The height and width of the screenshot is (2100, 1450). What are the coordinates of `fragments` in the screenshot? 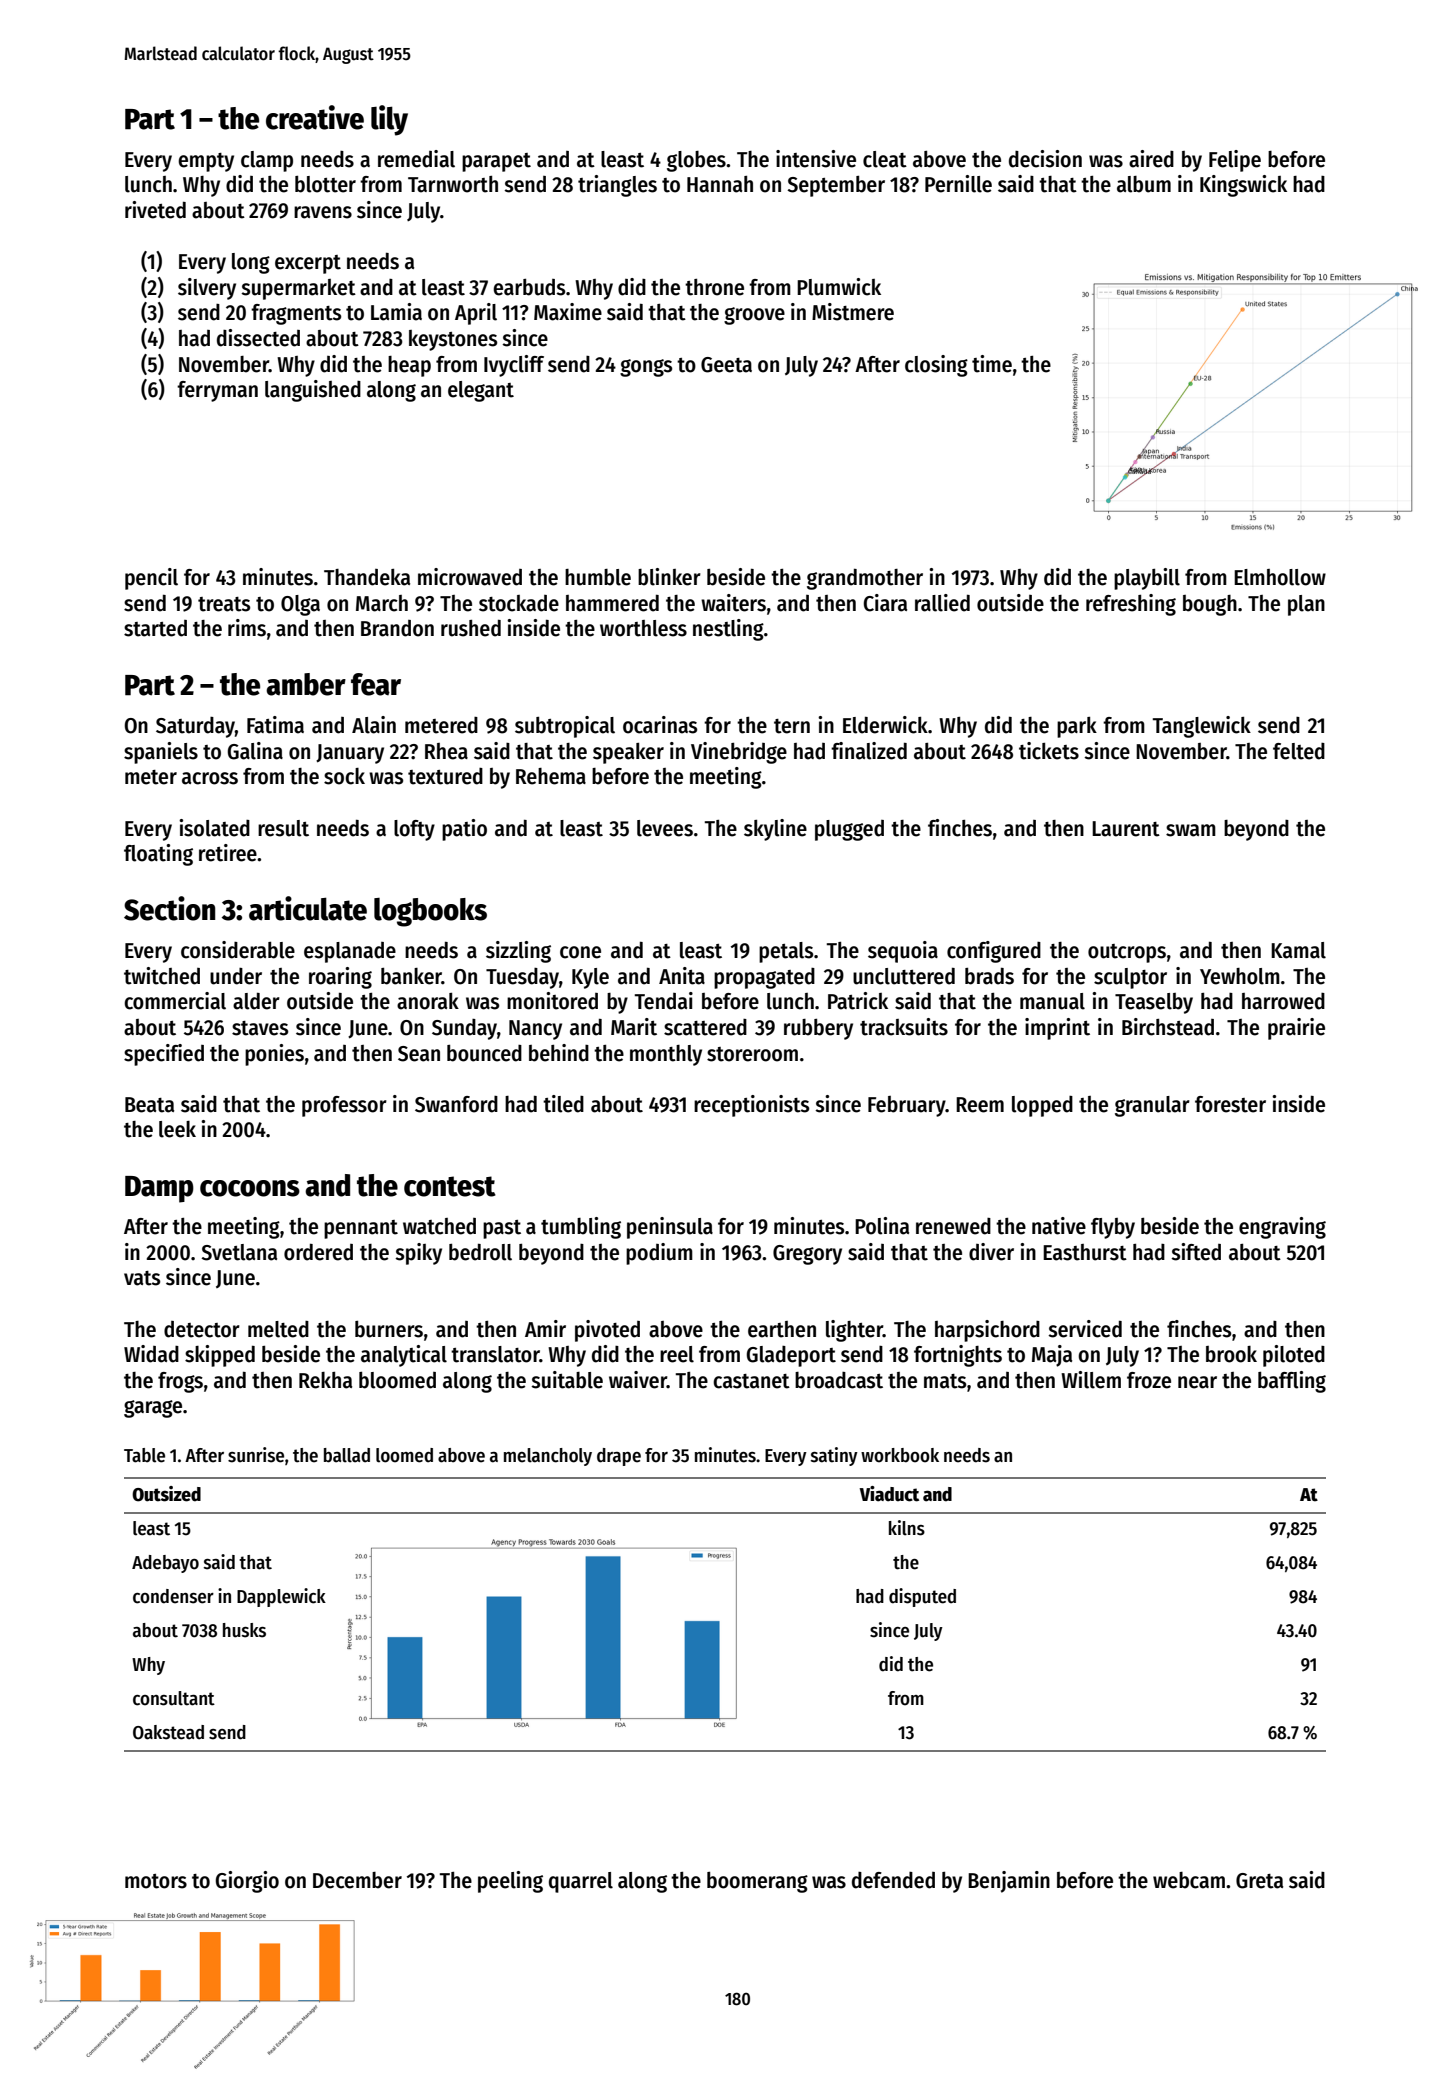 It's located at (296, 314).
